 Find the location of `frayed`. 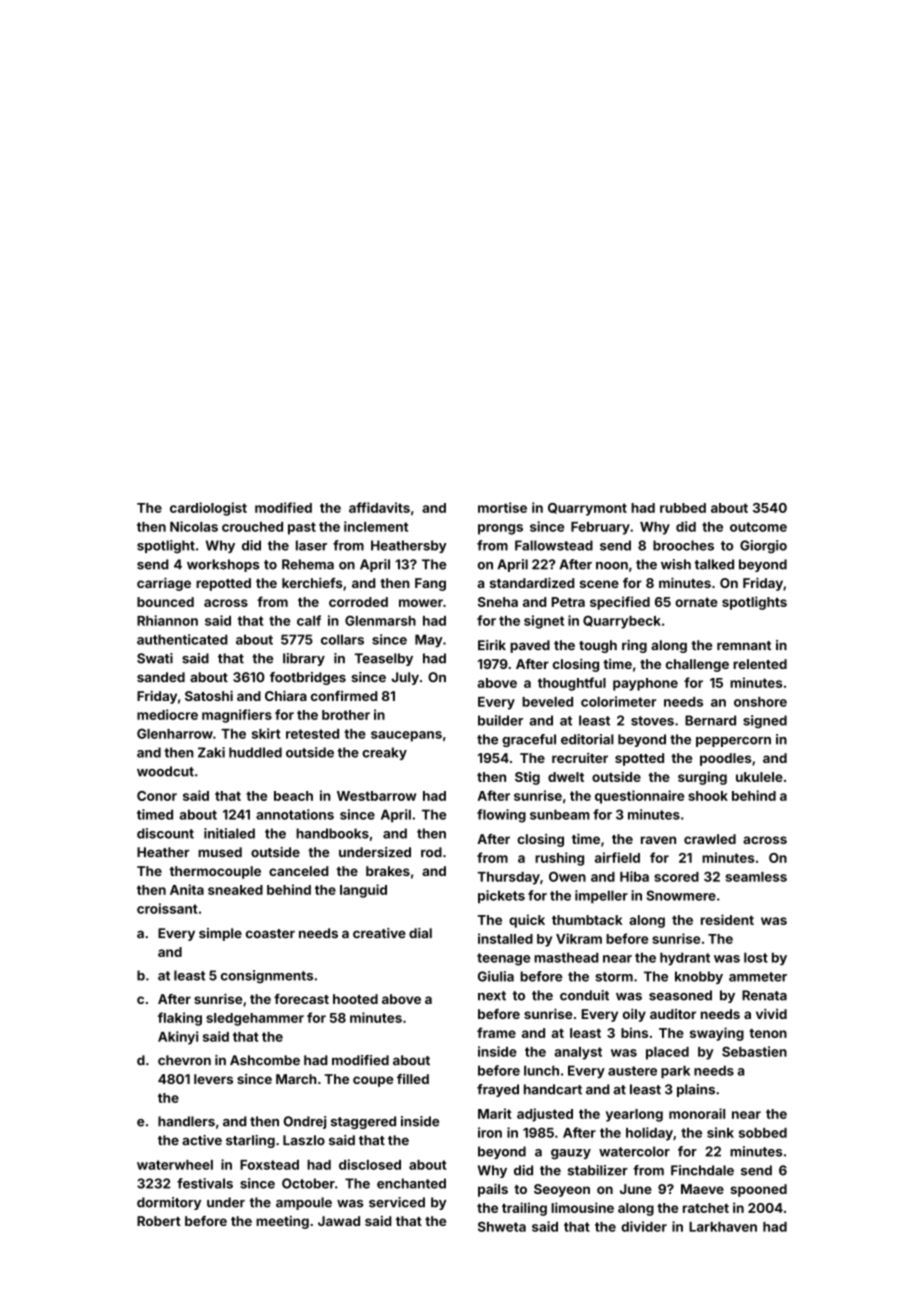

frayed is located at coordinates (498, 1090).
